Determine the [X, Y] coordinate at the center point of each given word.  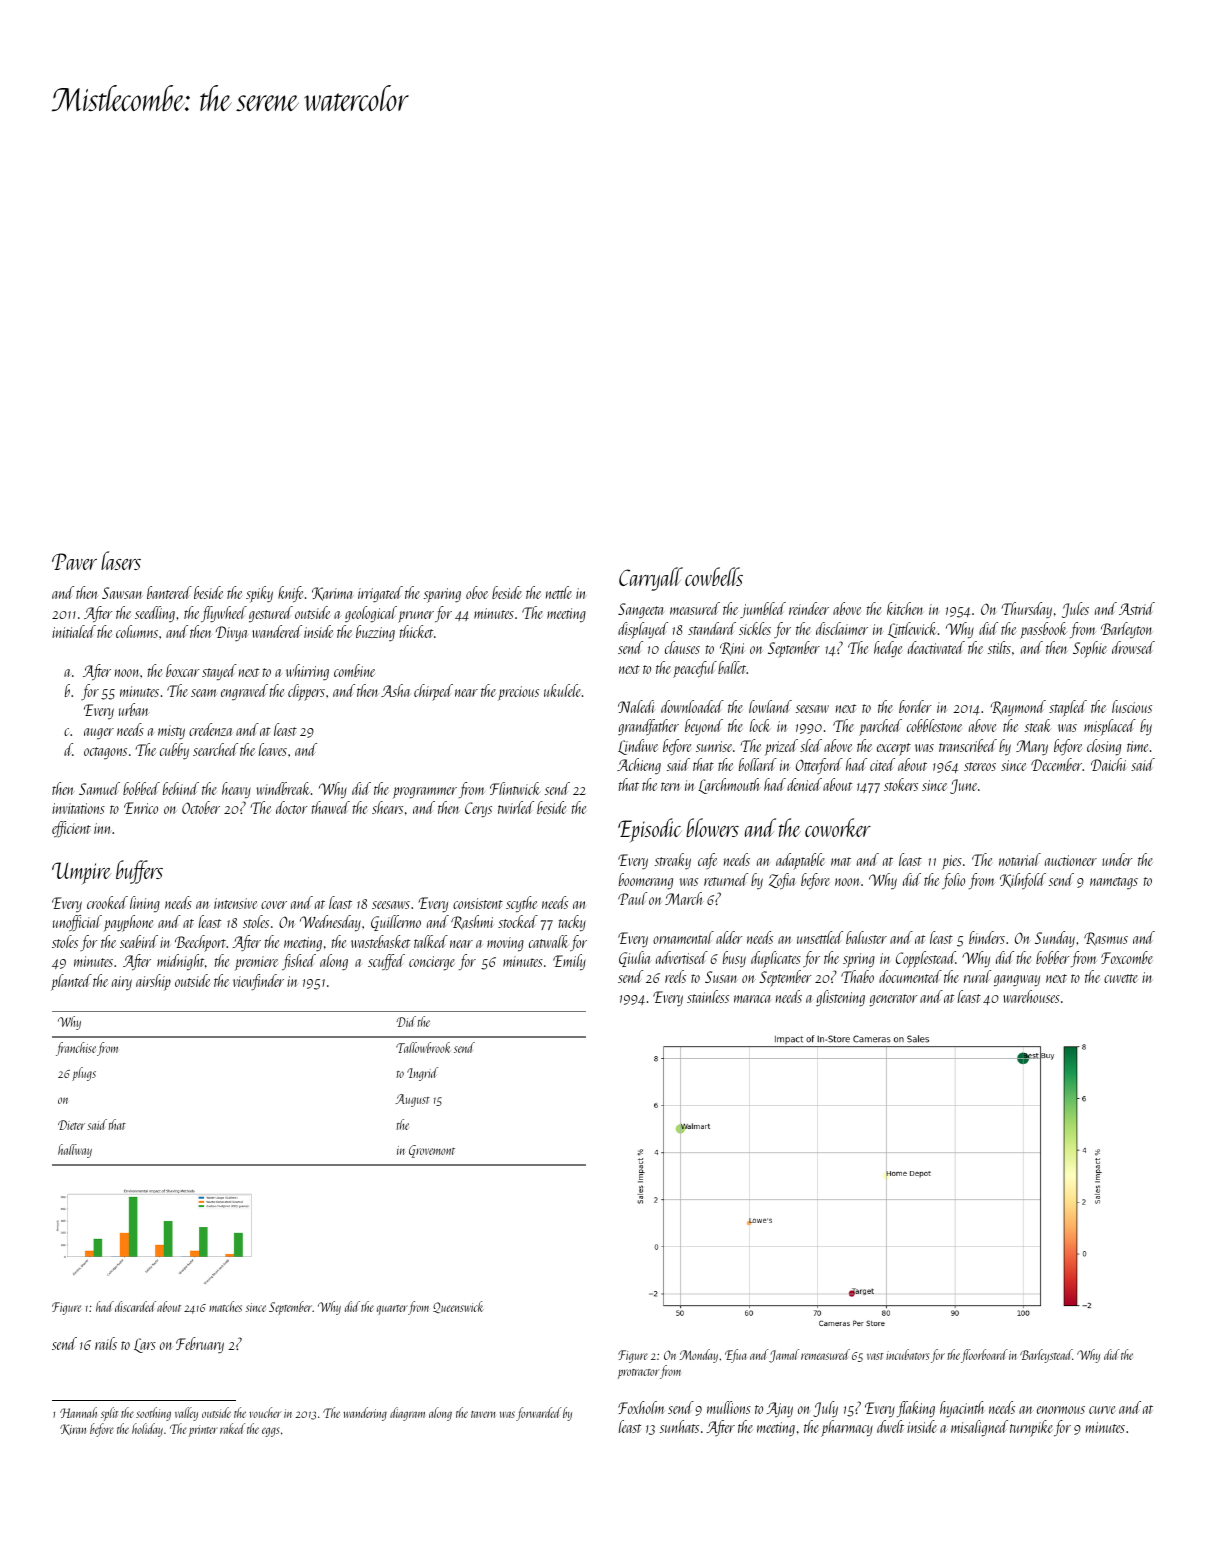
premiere [256, 963]
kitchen [905, 608]
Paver [74, 561]
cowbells [714, 576]
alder [729, 937]
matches [225, 1306]
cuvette [1121, 978]
